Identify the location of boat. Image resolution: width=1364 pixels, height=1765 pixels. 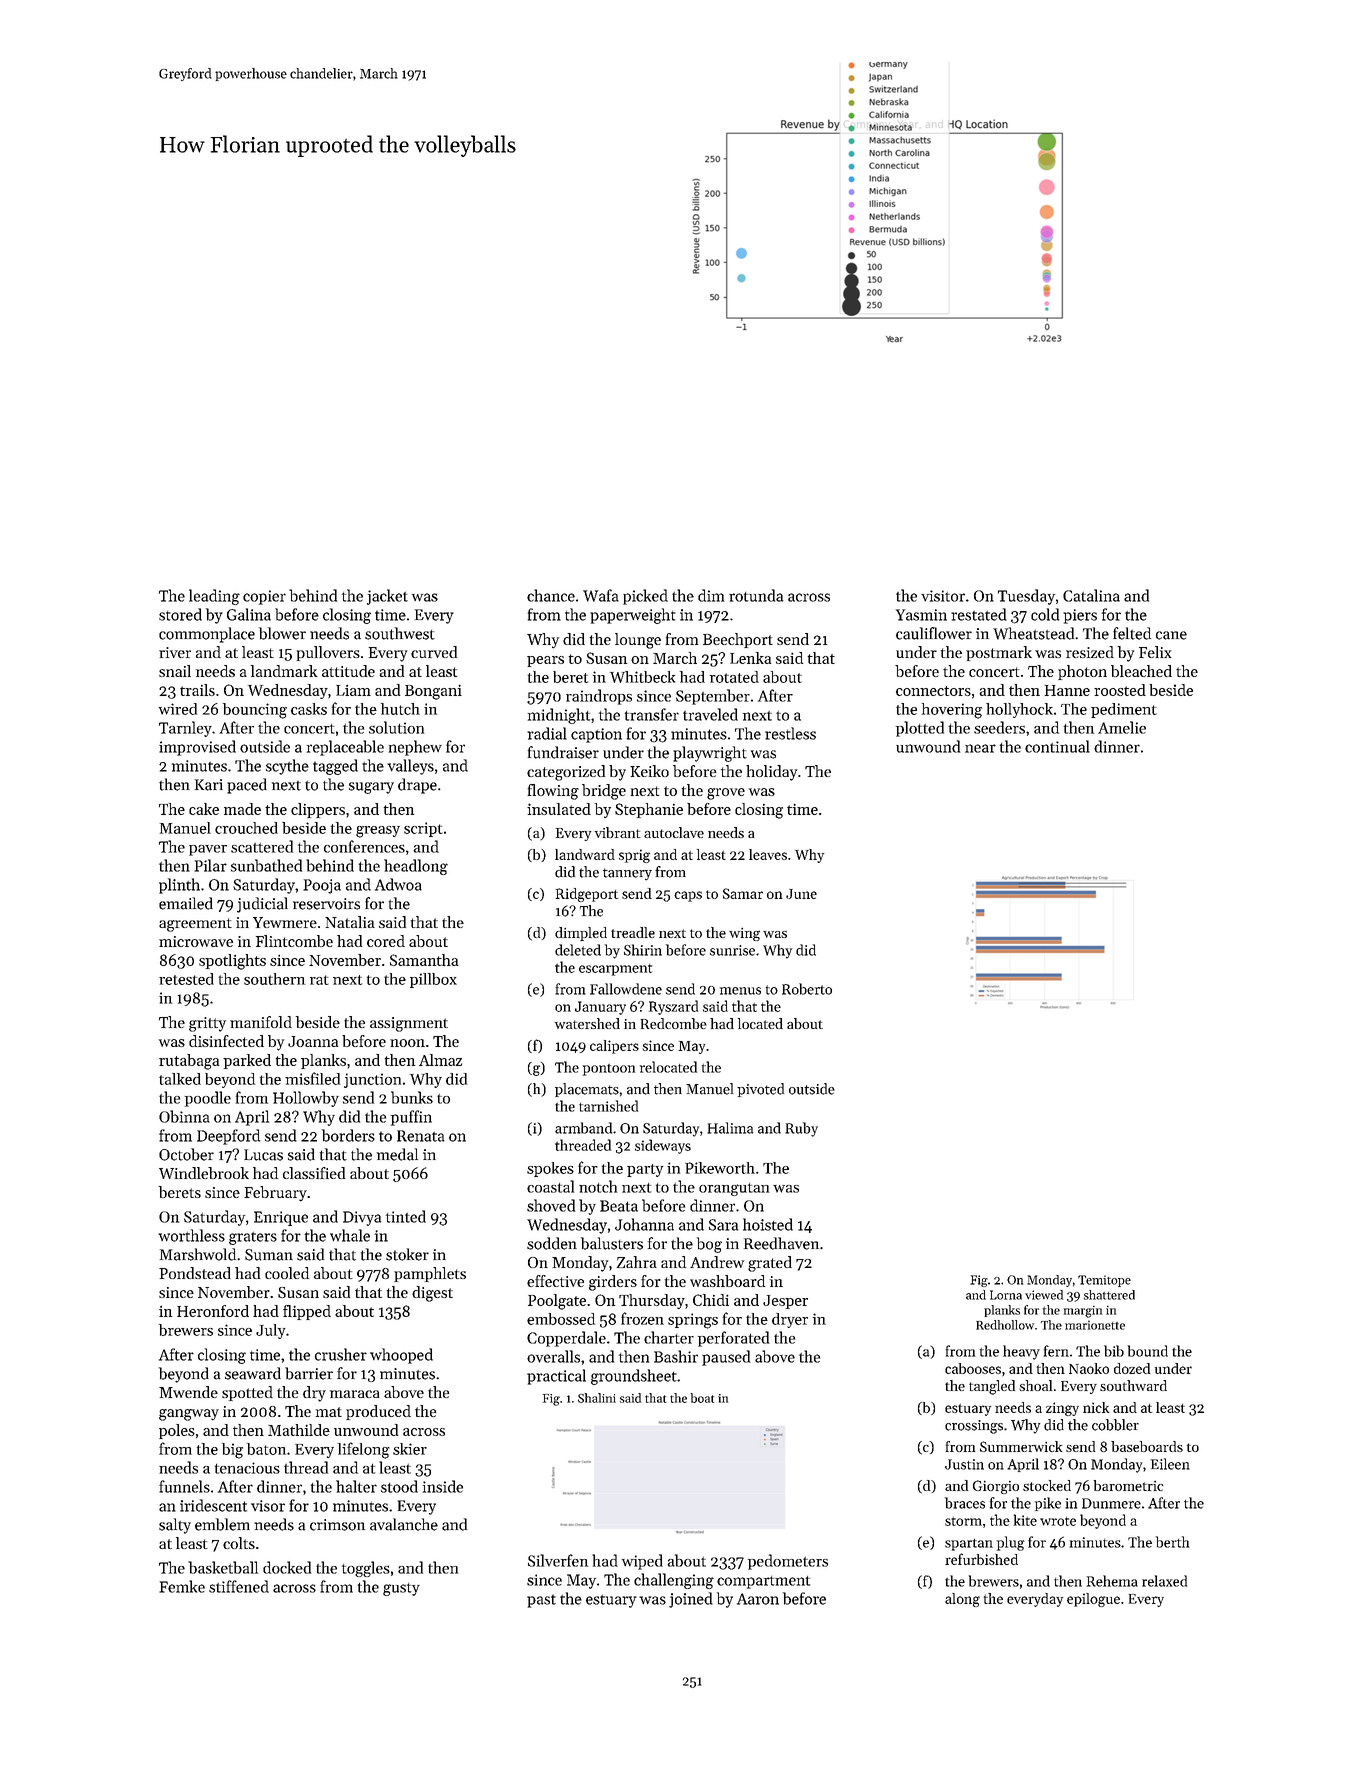
(702, 1398).
